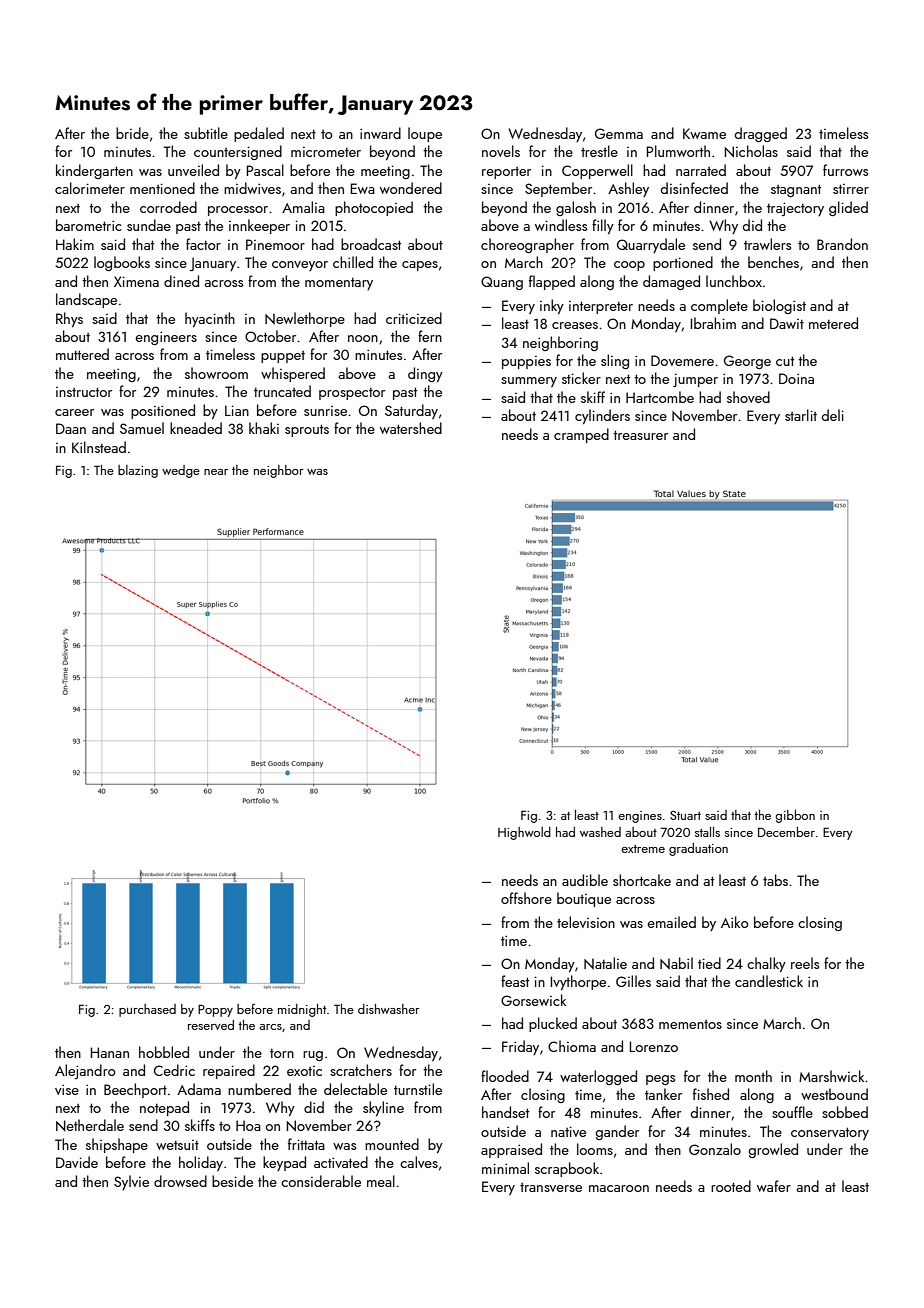 Image resolution: width=924 pixels, height=1308 pixels. What do you see at coordinates (265, 170) in the screenshot?
I see `Pascal` at bounding box center [265, 170].
